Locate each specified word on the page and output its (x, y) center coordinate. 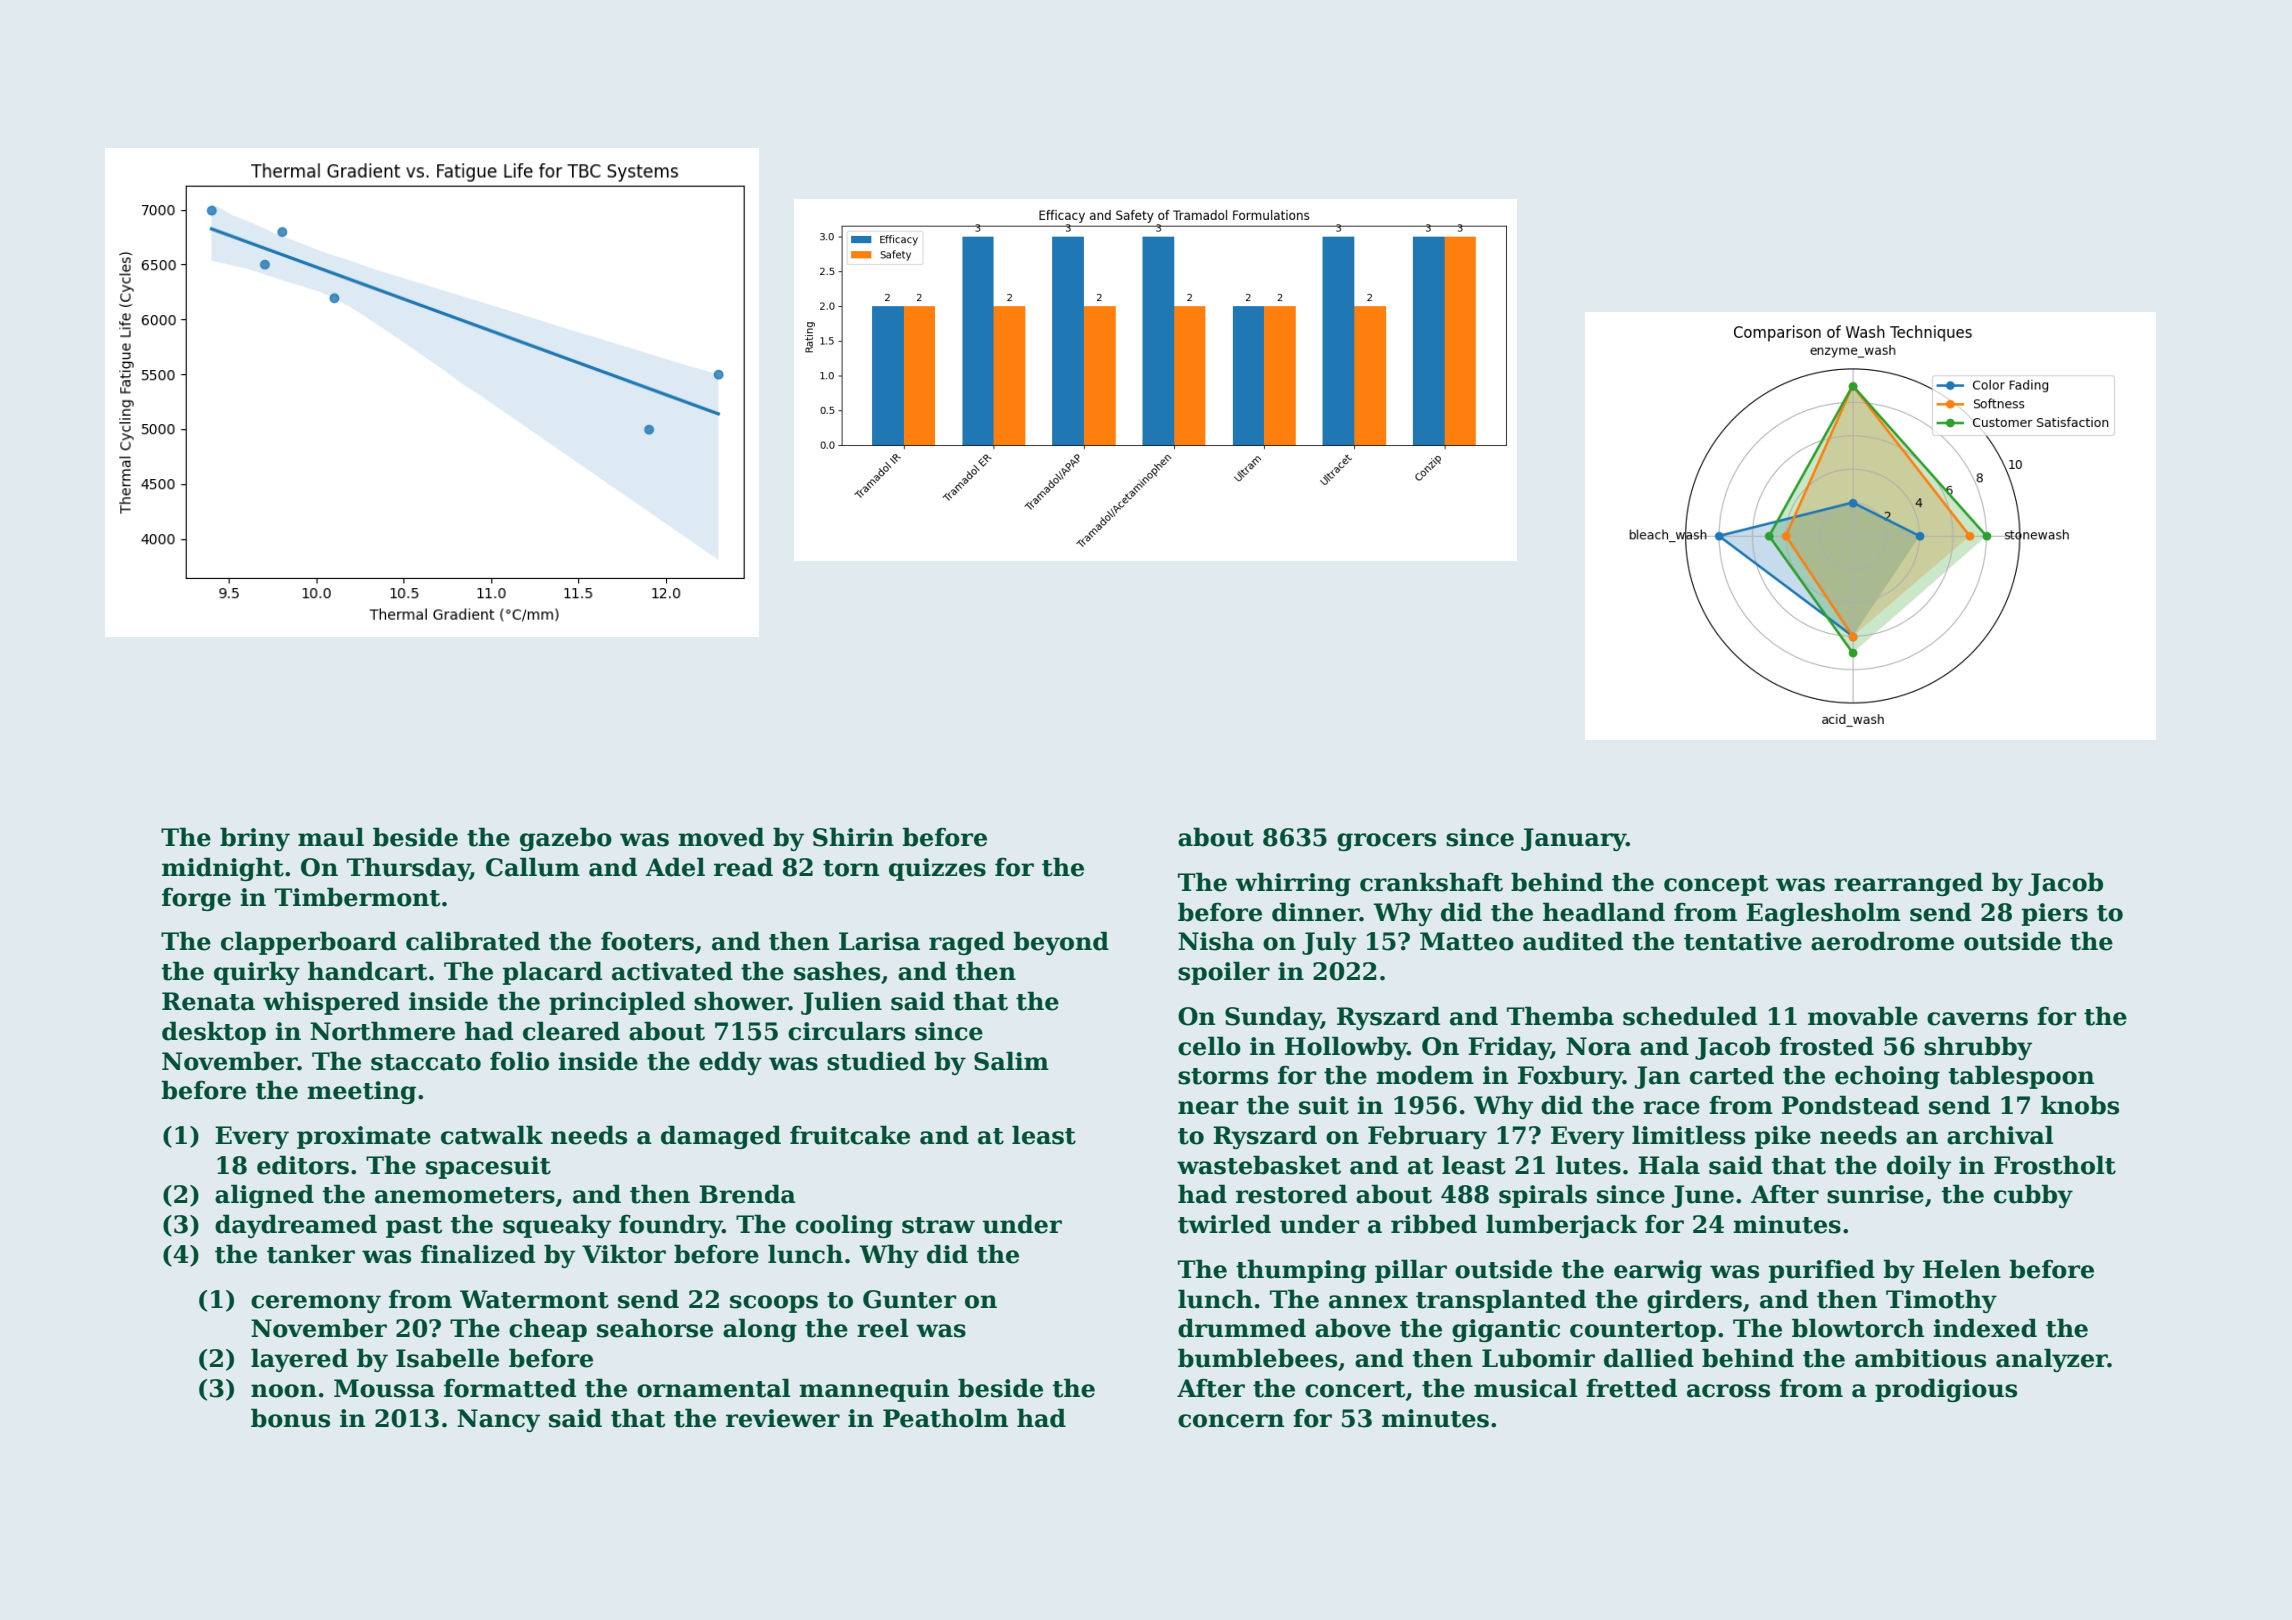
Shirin (853, 837)
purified (1822, 1271)
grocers (1386, 842)
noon (284, 1391)
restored (1291, 1194)
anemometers (465, 1195)
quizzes (937, 869)
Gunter (909, 1299)
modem (1425, 1075)
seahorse (655, 1328)
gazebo (566, 839)
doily (1919, 1167)
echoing (1887, 1077)
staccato (426, 1062)
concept (1716, 885)
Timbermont (357, 897)
